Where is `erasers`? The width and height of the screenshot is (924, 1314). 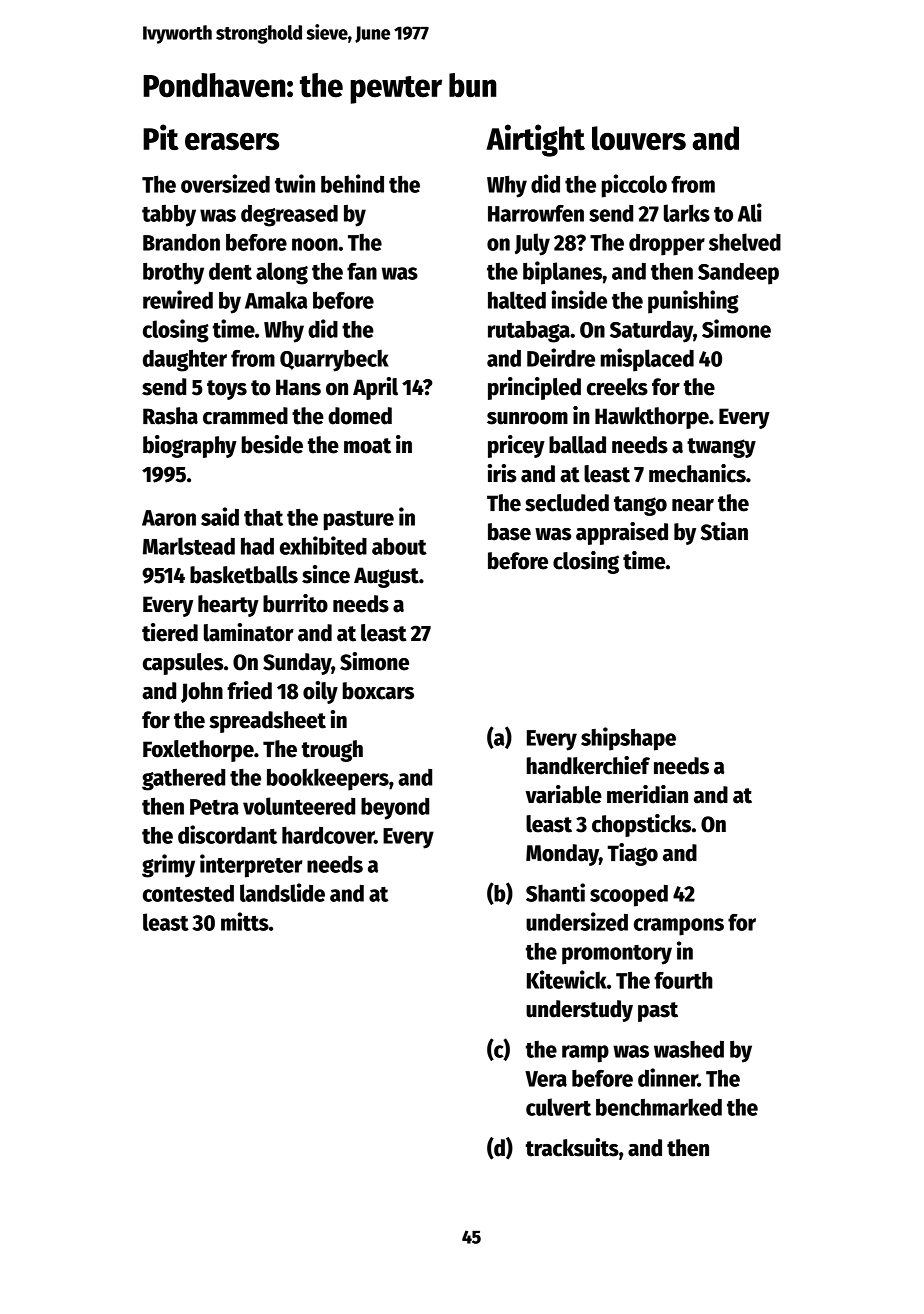
erasers is located at coordinates (232, 141).
